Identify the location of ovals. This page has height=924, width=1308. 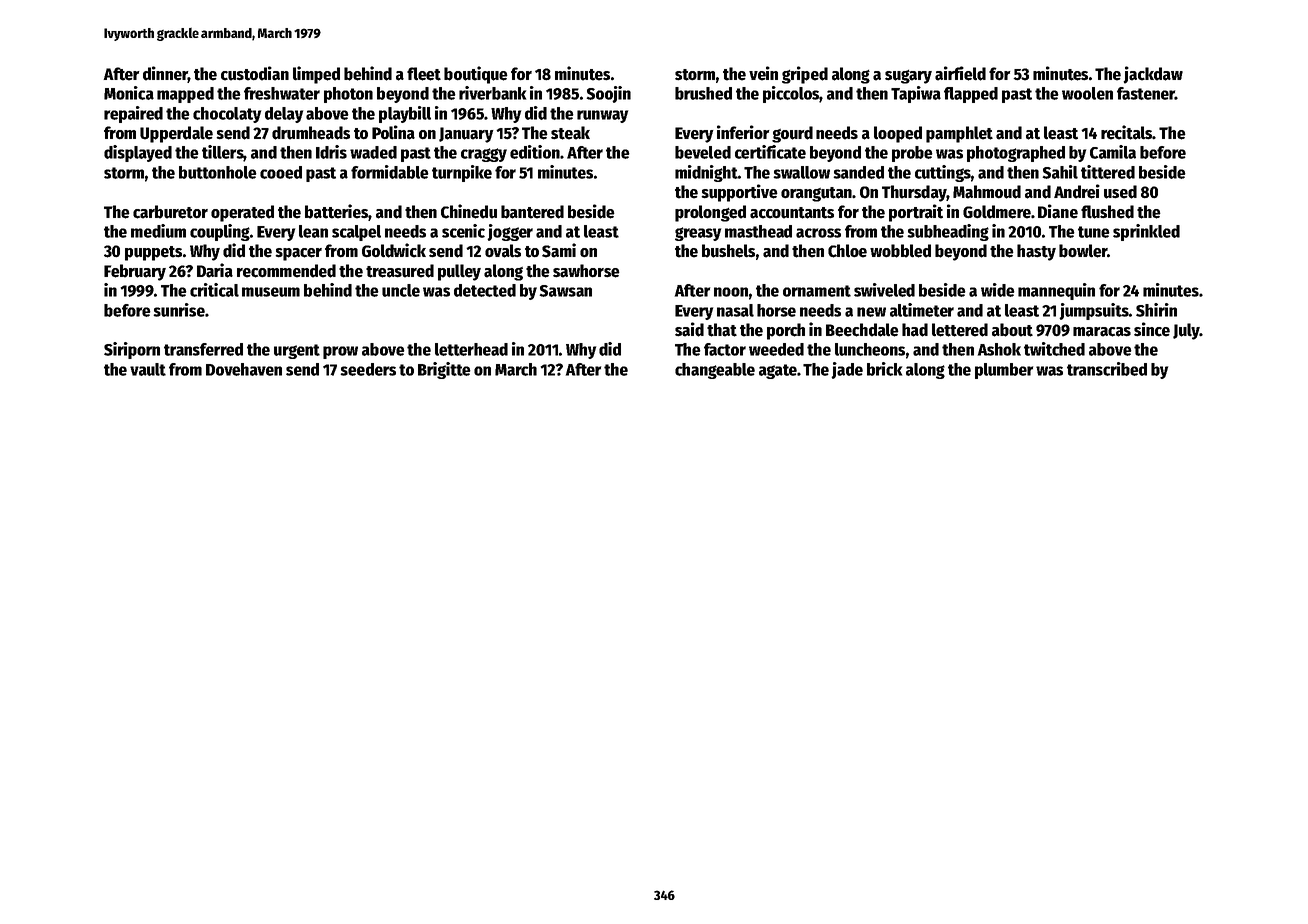
(503, 251).
